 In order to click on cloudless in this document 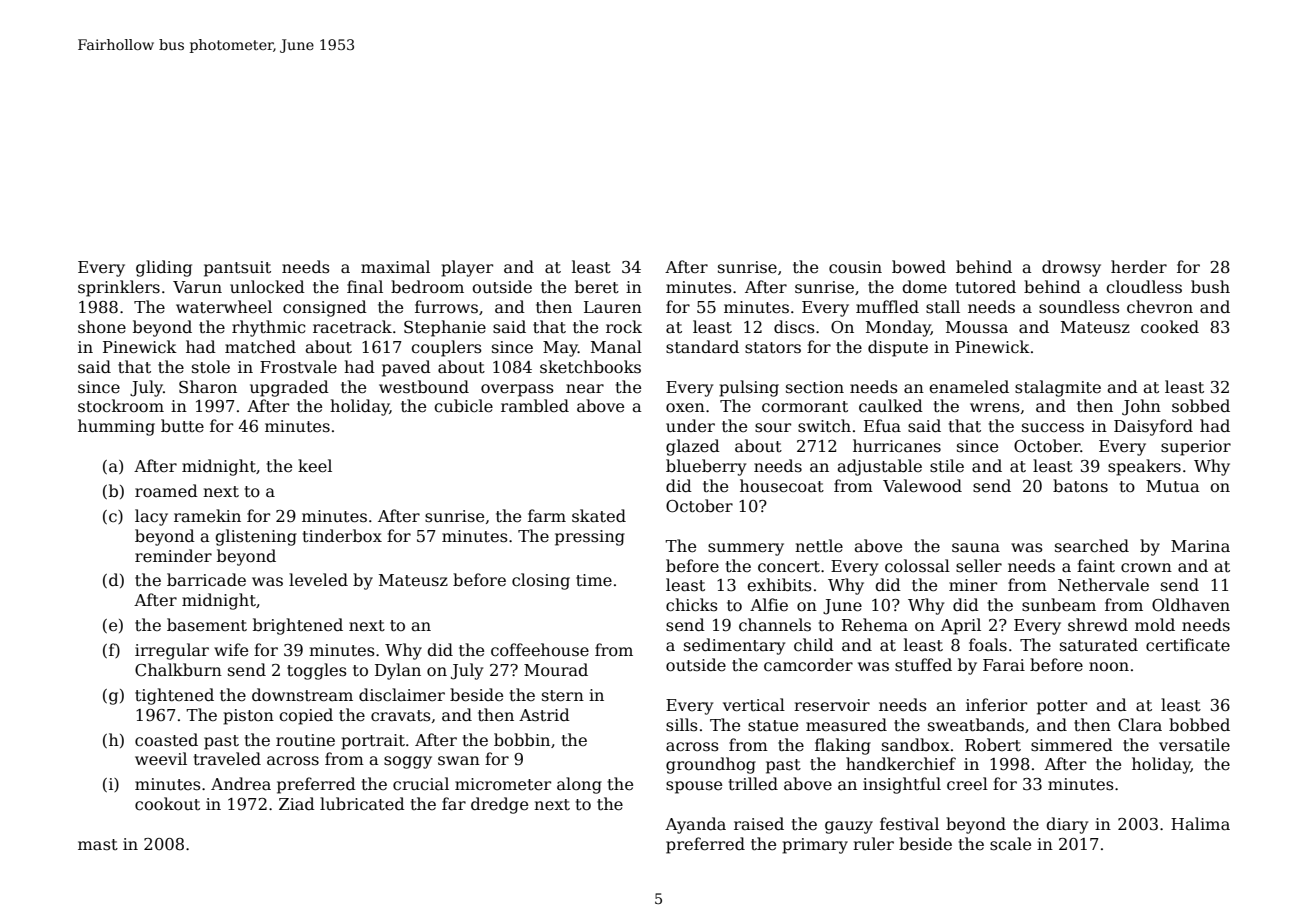, I will do `click(1144, 287)`.
